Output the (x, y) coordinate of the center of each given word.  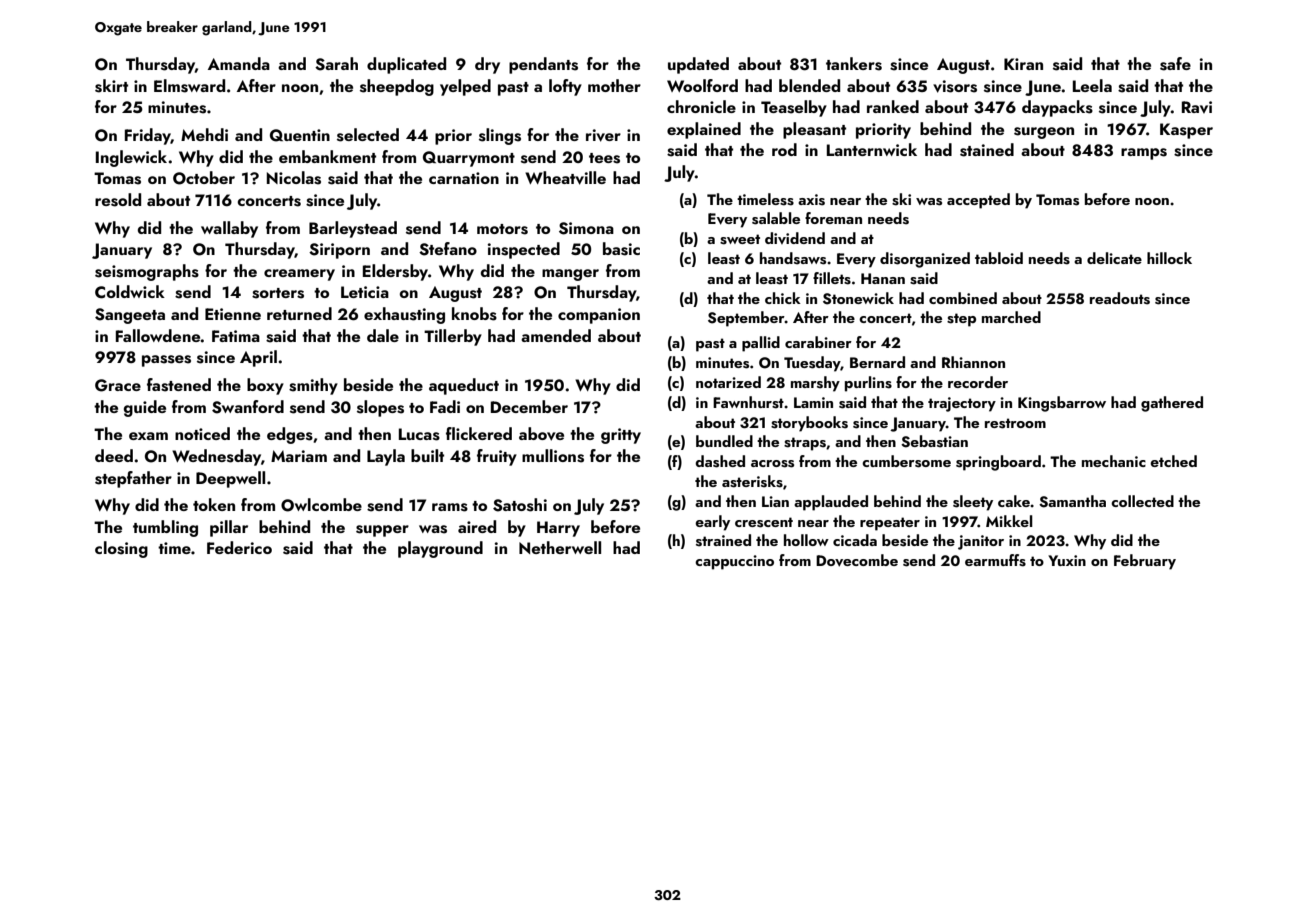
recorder (978, 382)
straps (805, 444)
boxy (265, 386)
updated (698, 65)
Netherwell (560, 547)
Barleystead (353, 229)
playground (440, 549)
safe (1175, 64)
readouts (1120, 298)
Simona (586, 228)
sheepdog (397, 87)
